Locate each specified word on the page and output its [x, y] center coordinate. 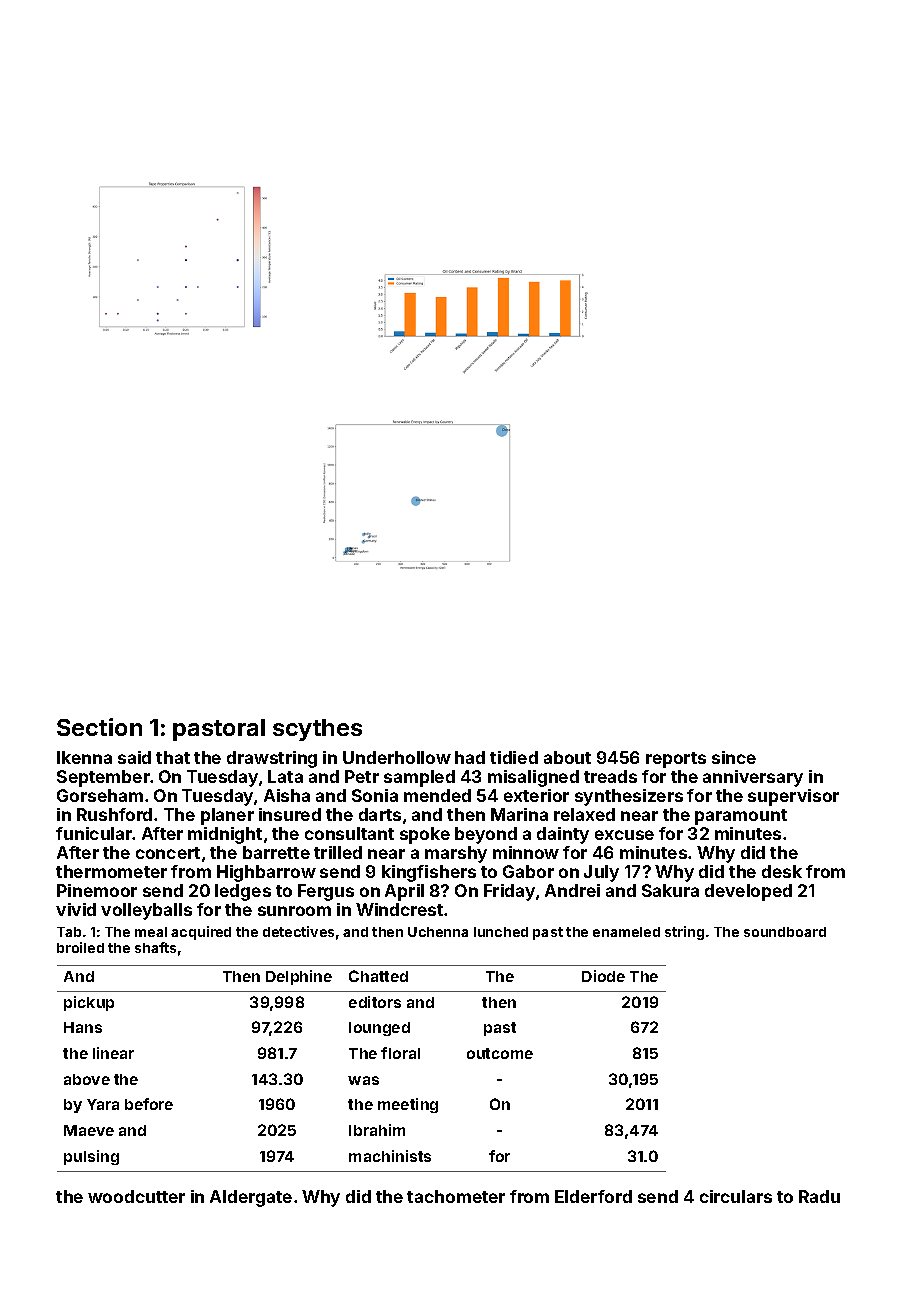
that [173, 757]
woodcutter [136, 1196]
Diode [603, 976]
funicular [94, 833]
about [567, 757]
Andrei [572, 890]
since [734, 757]
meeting [408, 1105]
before [149, 1104]
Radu [819, 1196]
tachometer [456, 1196]
